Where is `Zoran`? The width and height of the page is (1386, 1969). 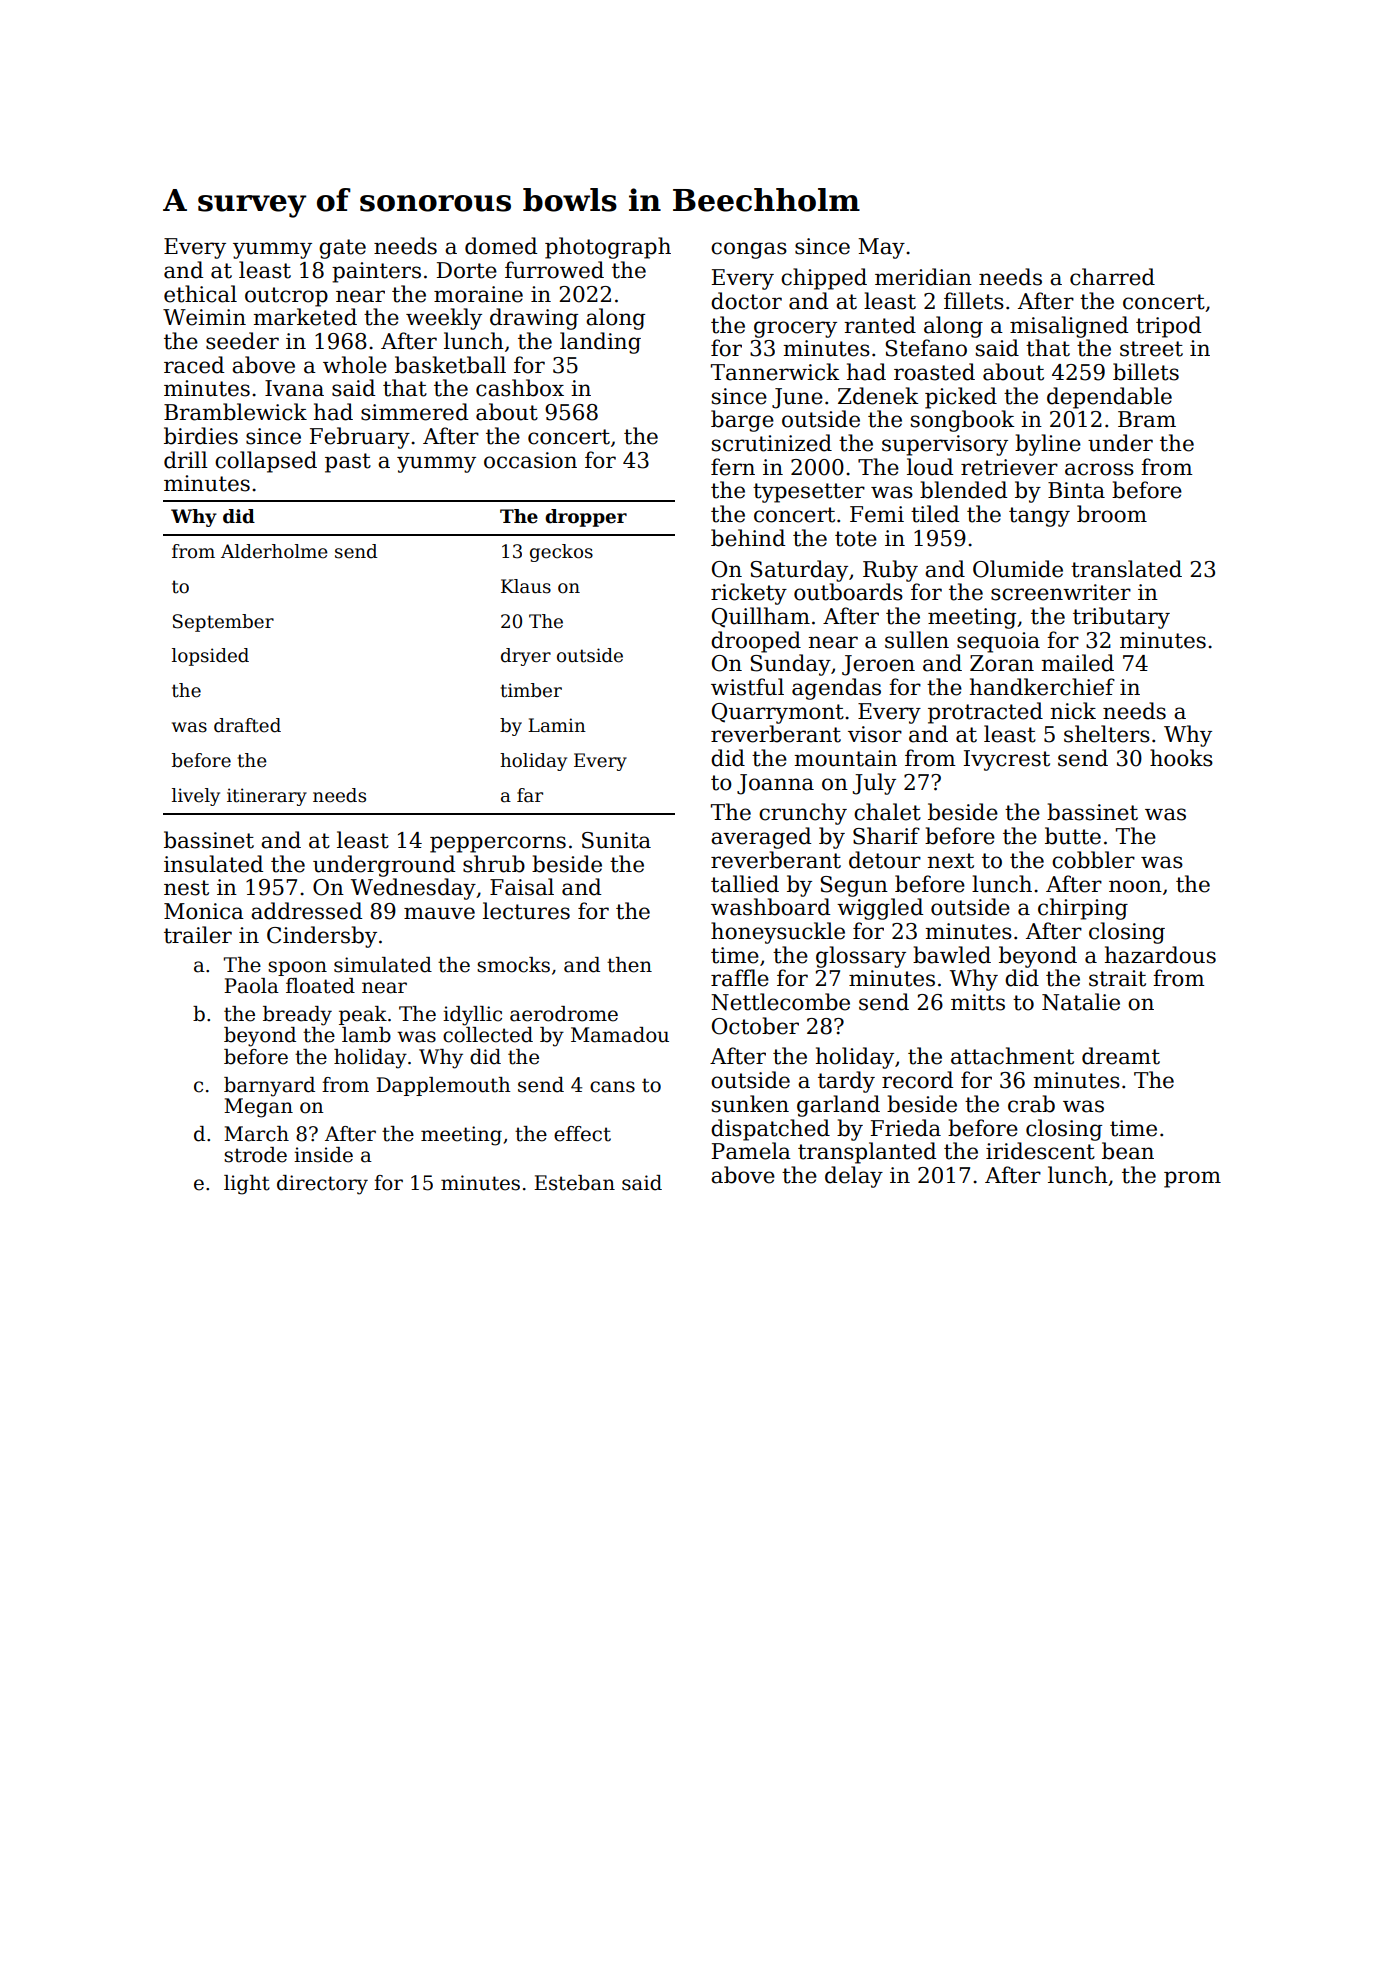
Zoran is located at coordinates (1002, 663).
